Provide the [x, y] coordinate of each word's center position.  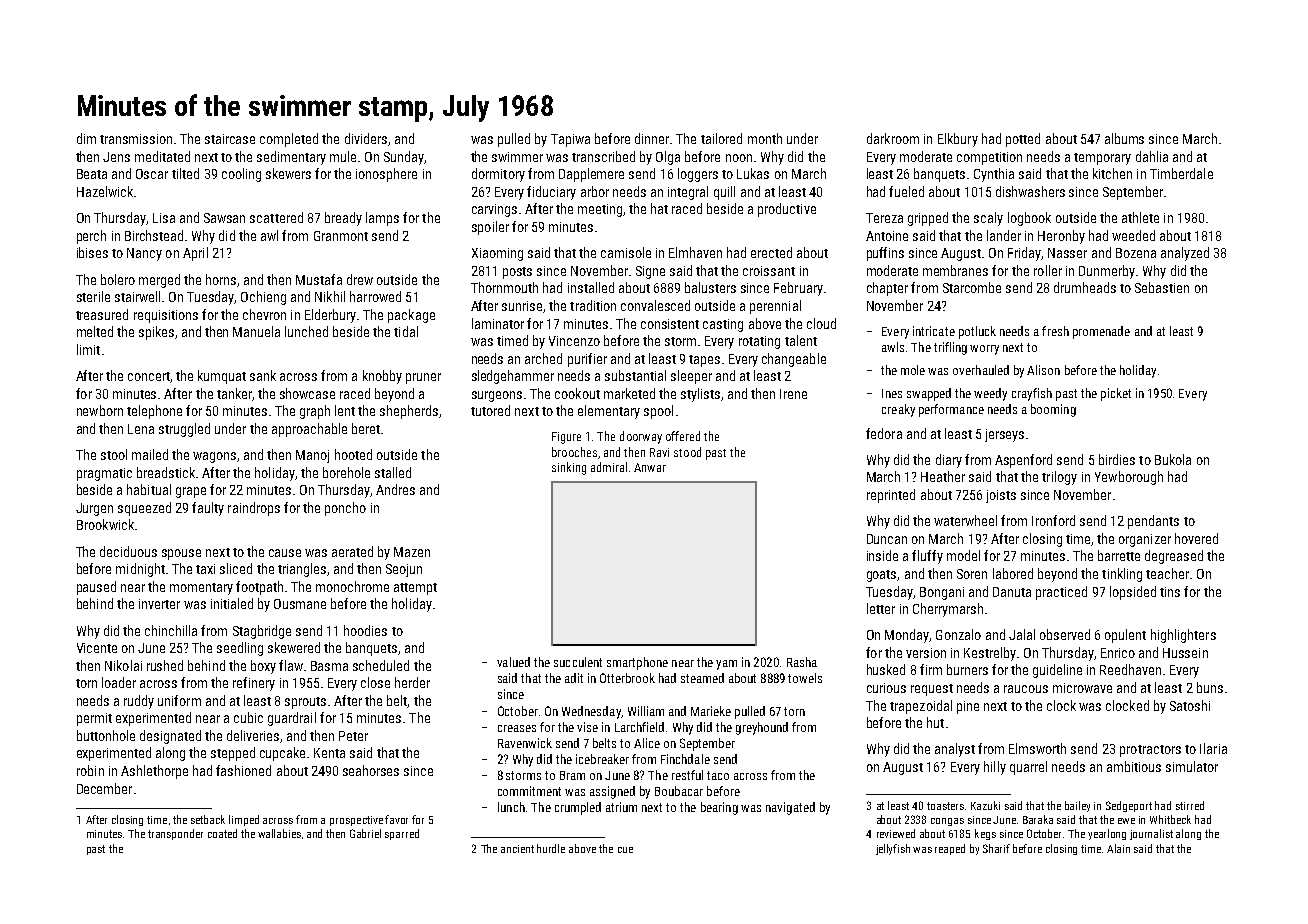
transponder [175, 834]
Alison [1043, 370]
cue [625, 850]
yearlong [1107, 834]
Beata [92, 174]
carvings [494, 210]
